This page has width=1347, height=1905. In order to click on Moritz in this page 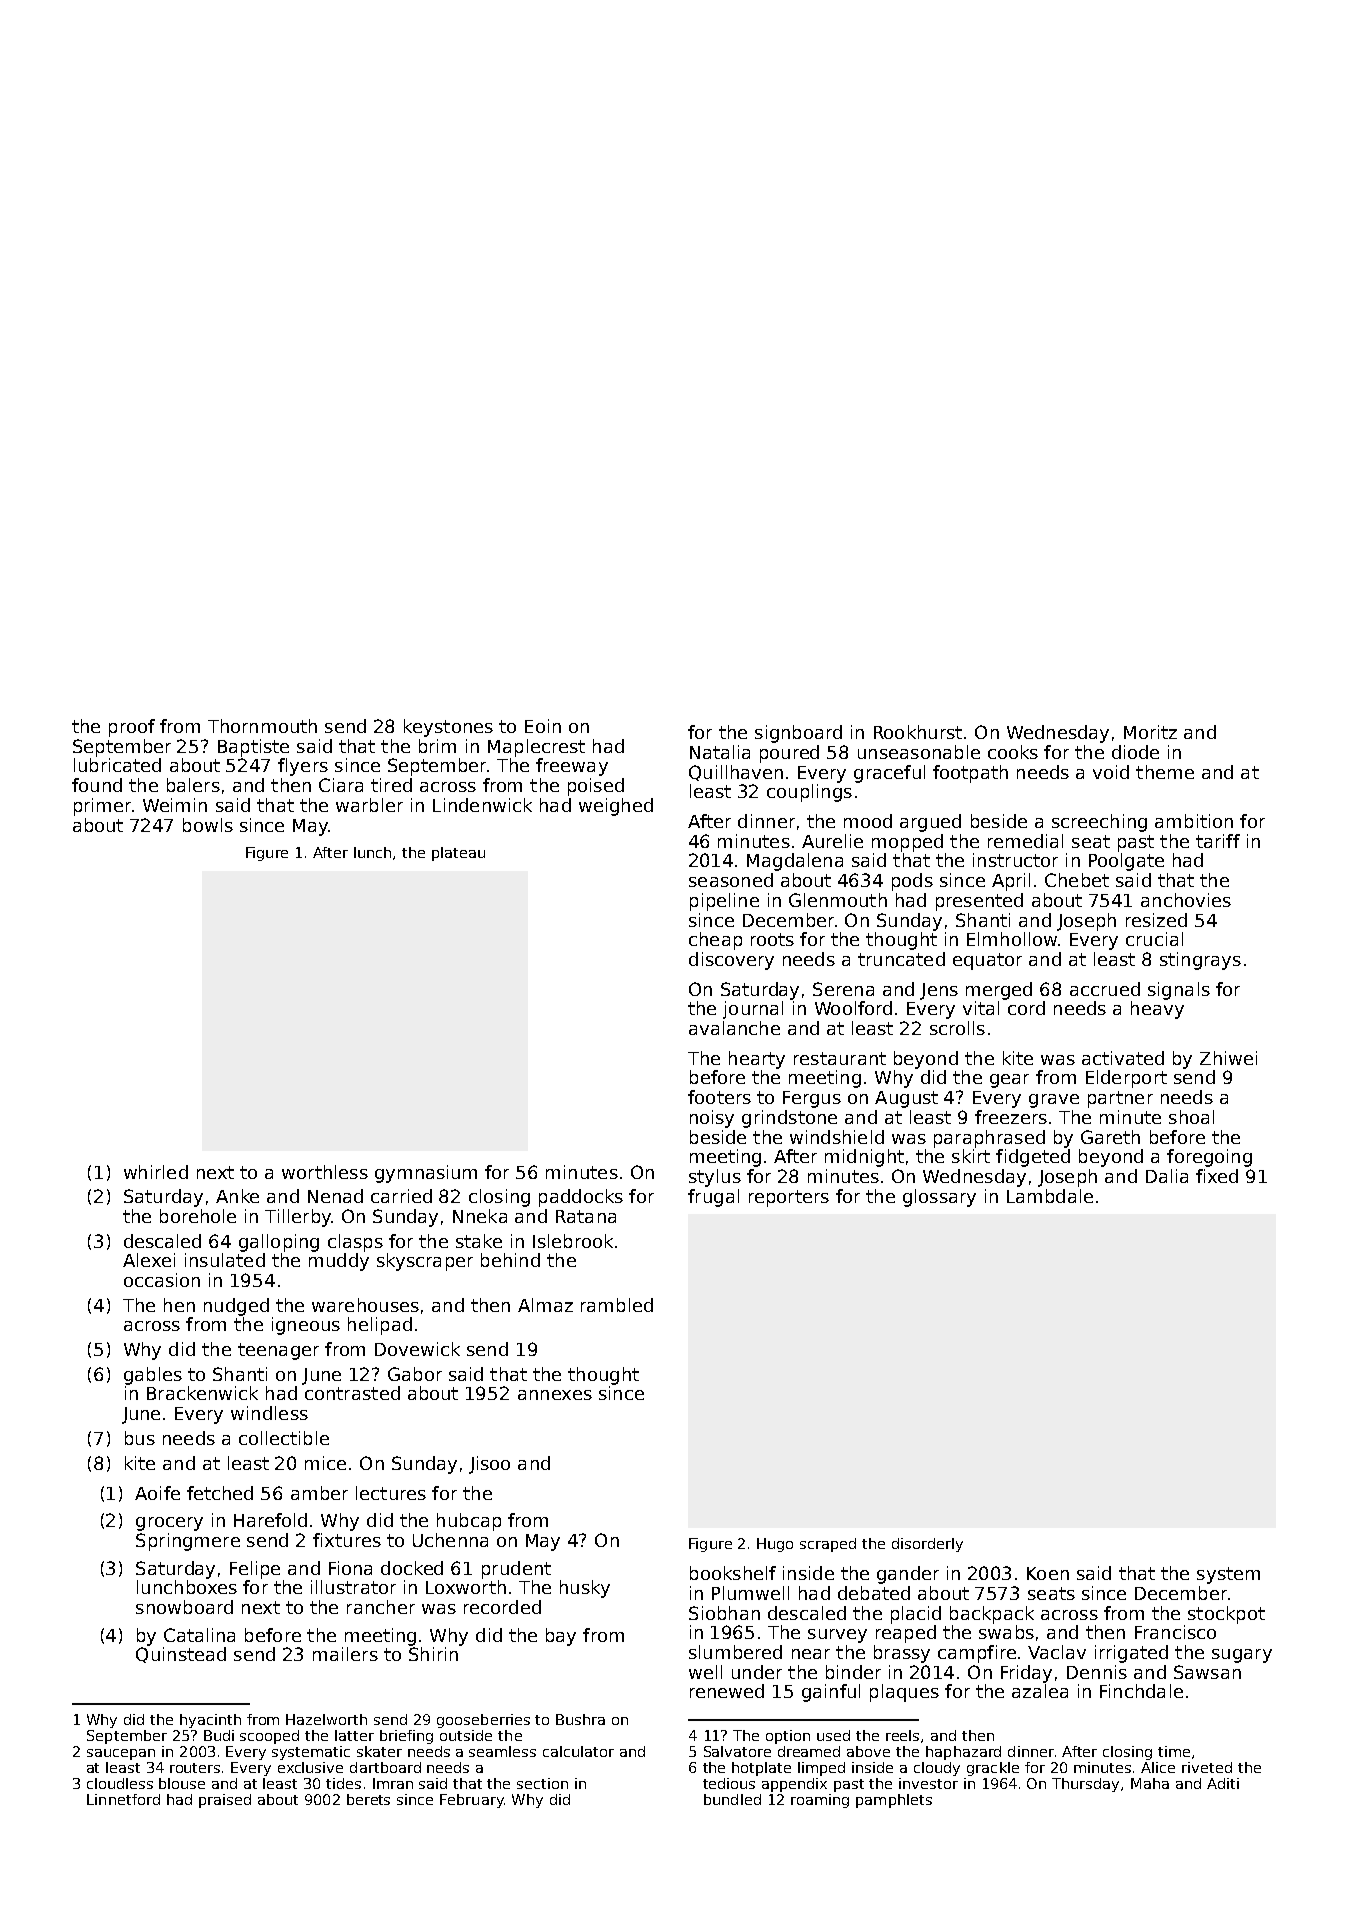, I will do `click(1150, 732)`.
